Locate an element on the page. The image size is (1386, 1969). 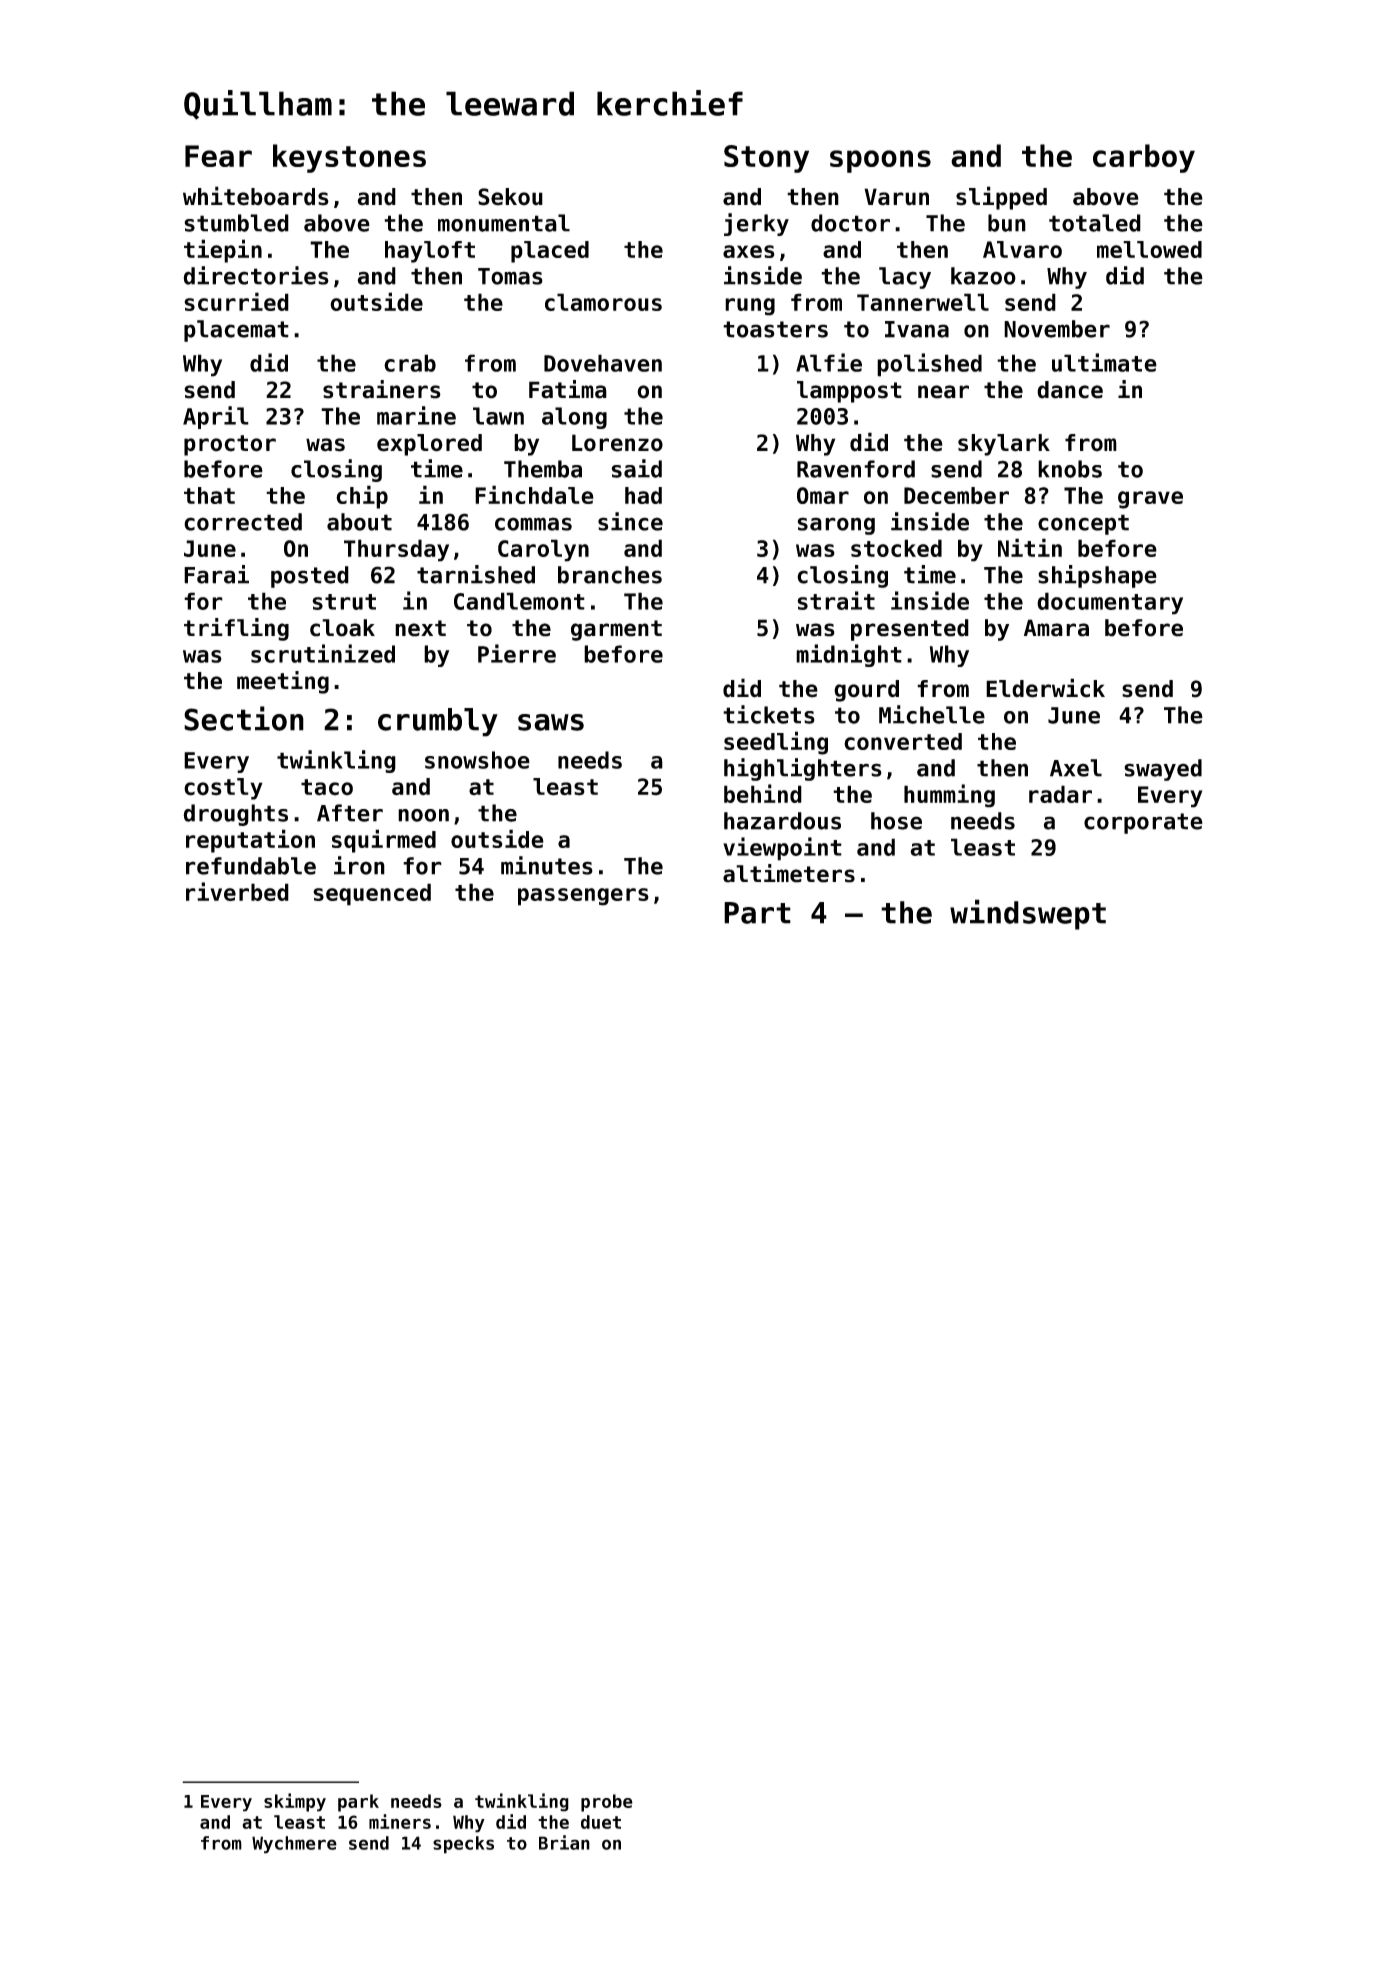
windswept is located at coordinates (1028, 914).
